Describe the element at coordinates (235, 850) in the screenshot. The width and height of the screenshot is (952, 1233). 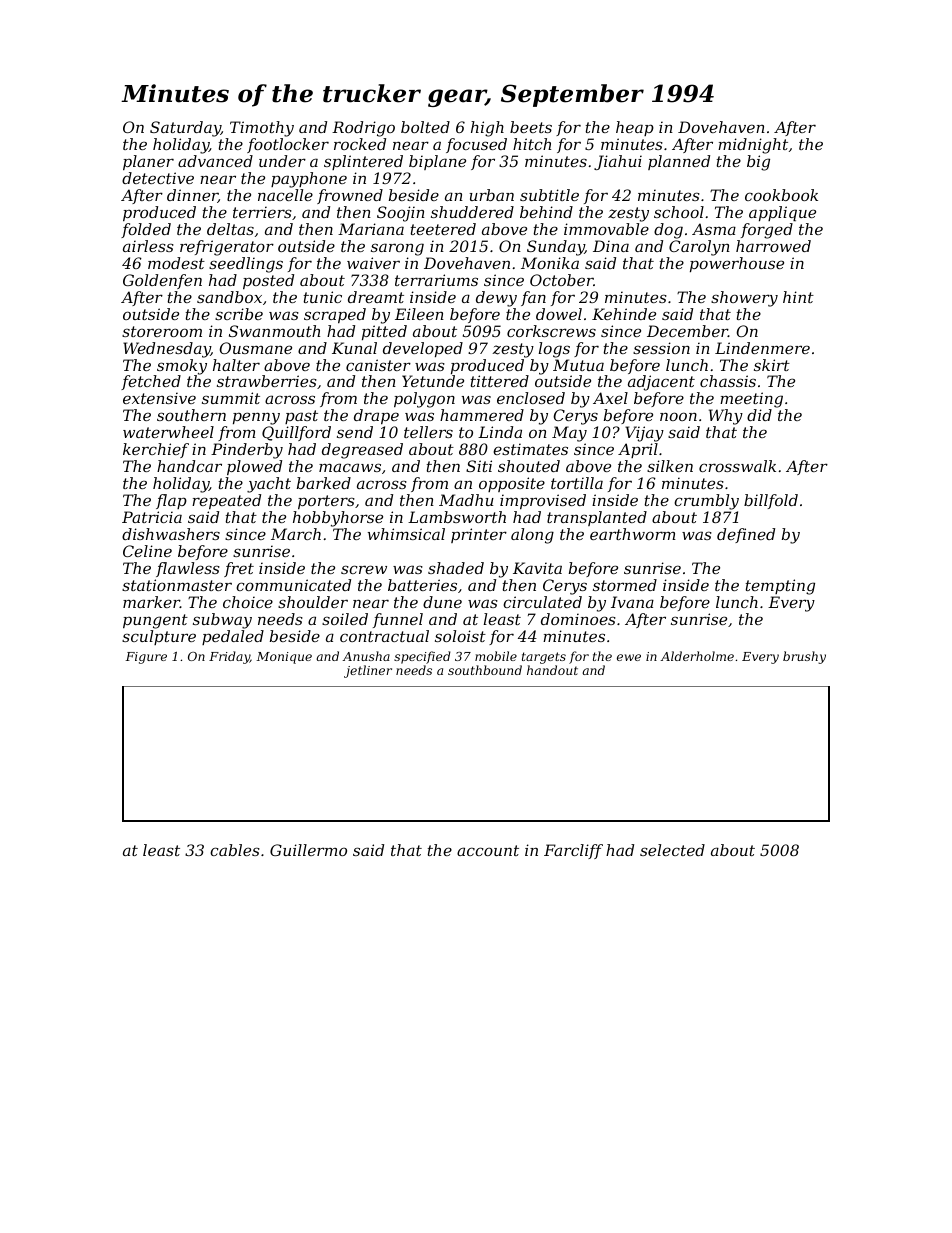
I see `cables` at that location.
